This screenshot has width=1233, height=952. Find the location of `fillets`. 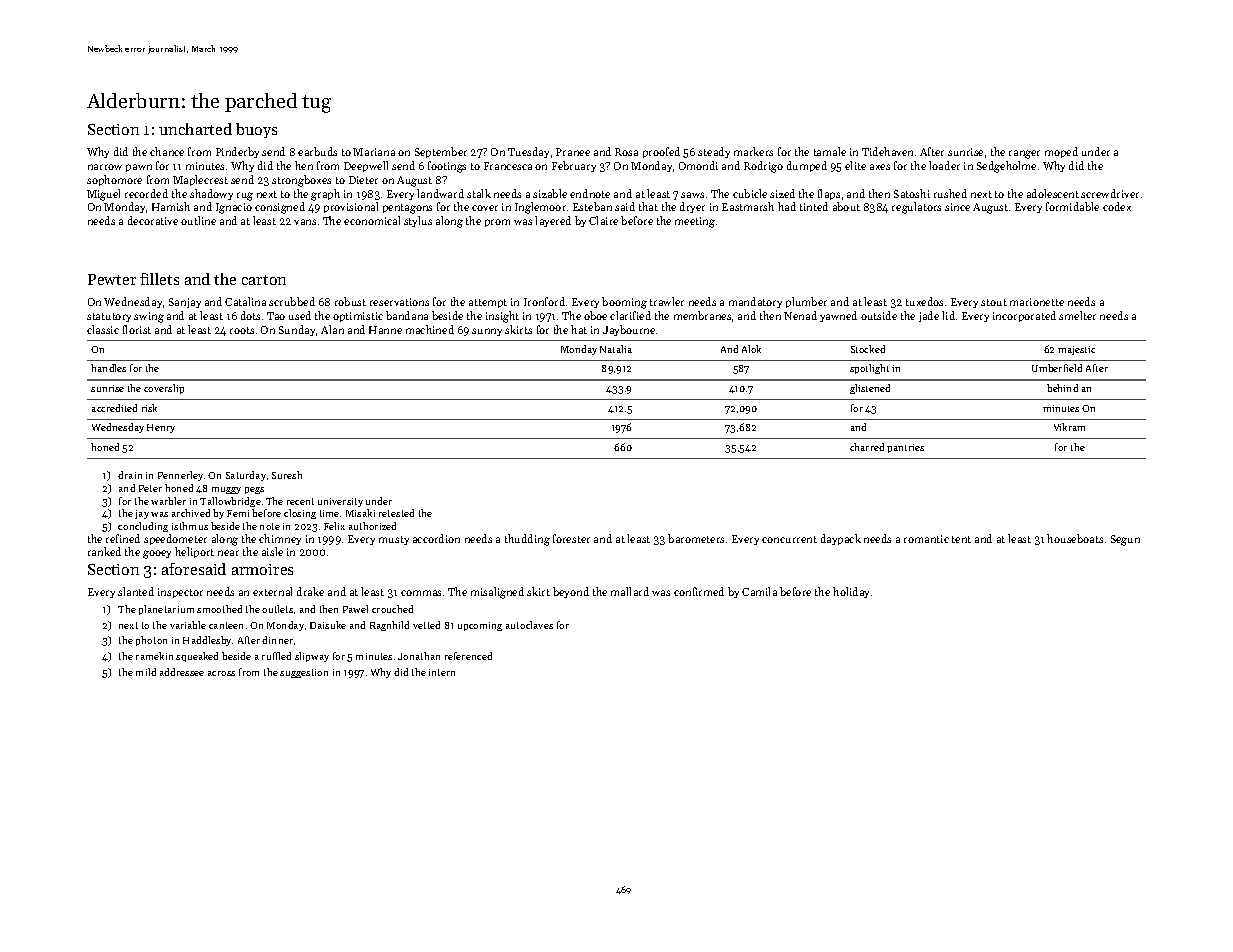

fillets is located at coordinates (159, 279).
